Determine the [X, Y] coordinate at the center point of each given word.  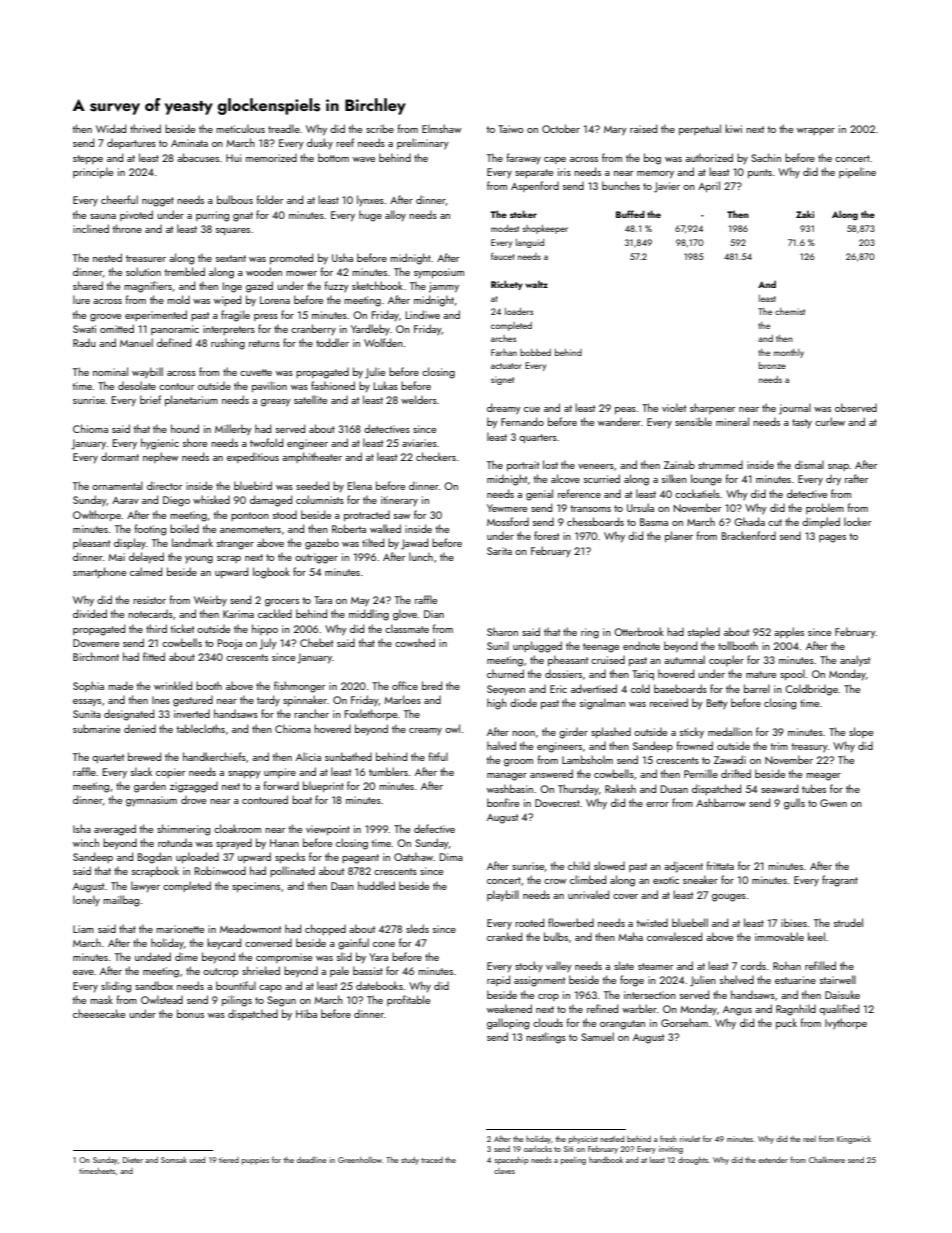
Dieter [133, 1160]
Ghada [749, 521]
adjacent [683, 867]
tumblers [388, 771]
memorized [271, 158]
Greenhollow [360, 1160]
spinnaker [305, 700]
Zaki [805, 214]
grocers [282, 603]
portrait [523, 466]
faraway [524, 159]
